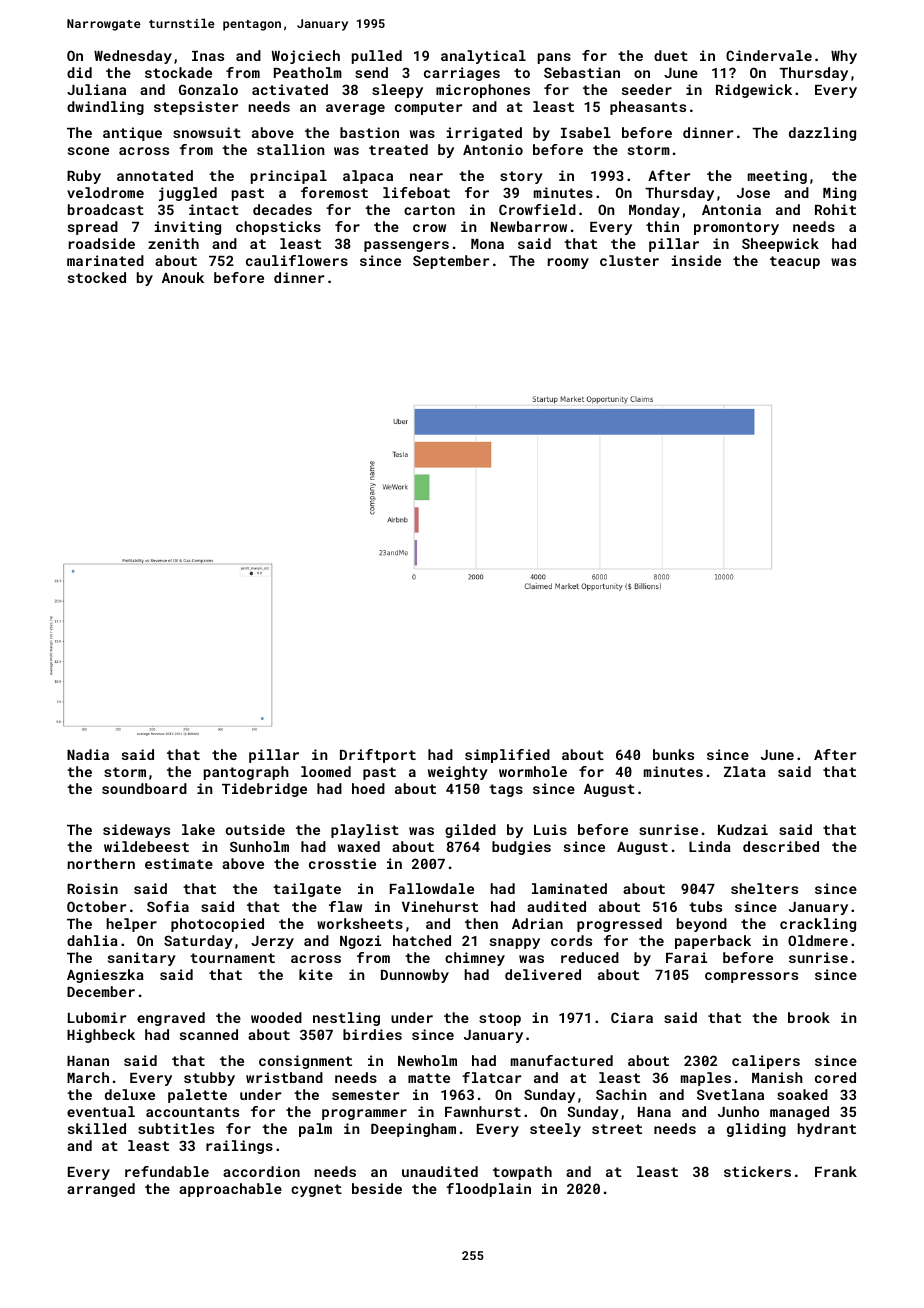  I want to click on Zlata, so click(745, 771).
